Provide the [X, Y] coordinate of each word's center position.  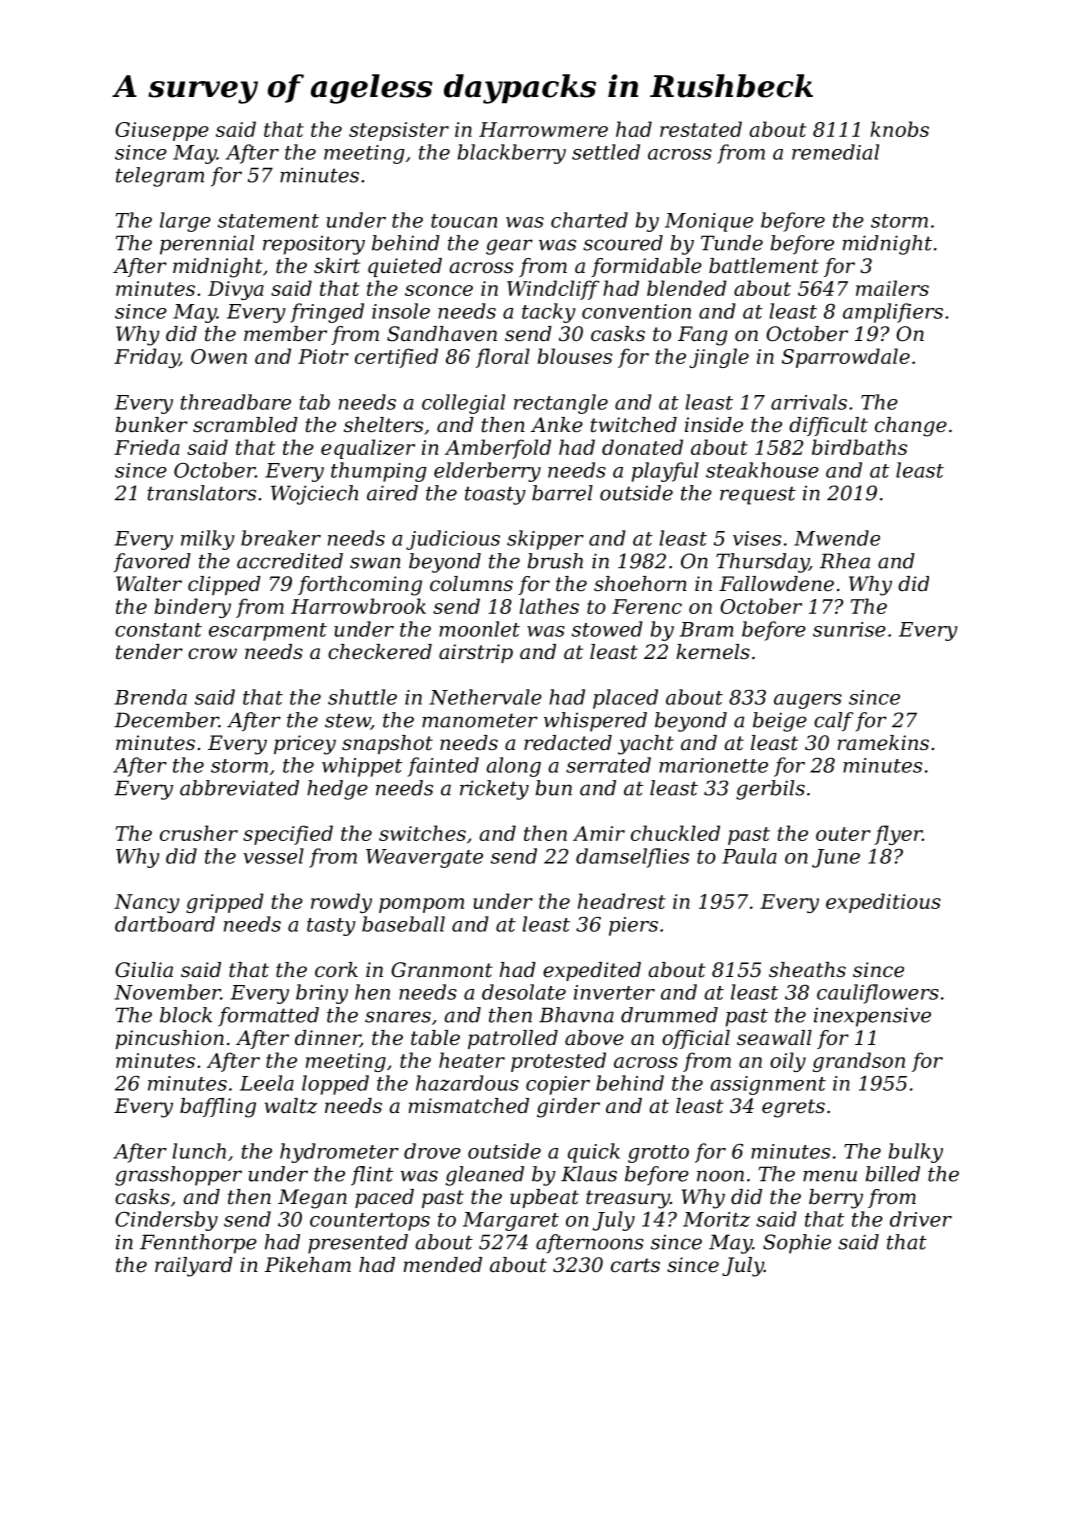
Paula [749, 856]
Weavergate [424, 858]
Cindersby [166, 1221]
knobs [899, 129]
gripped [225, 903]
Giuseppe [162, 131]
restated [701, 129]
